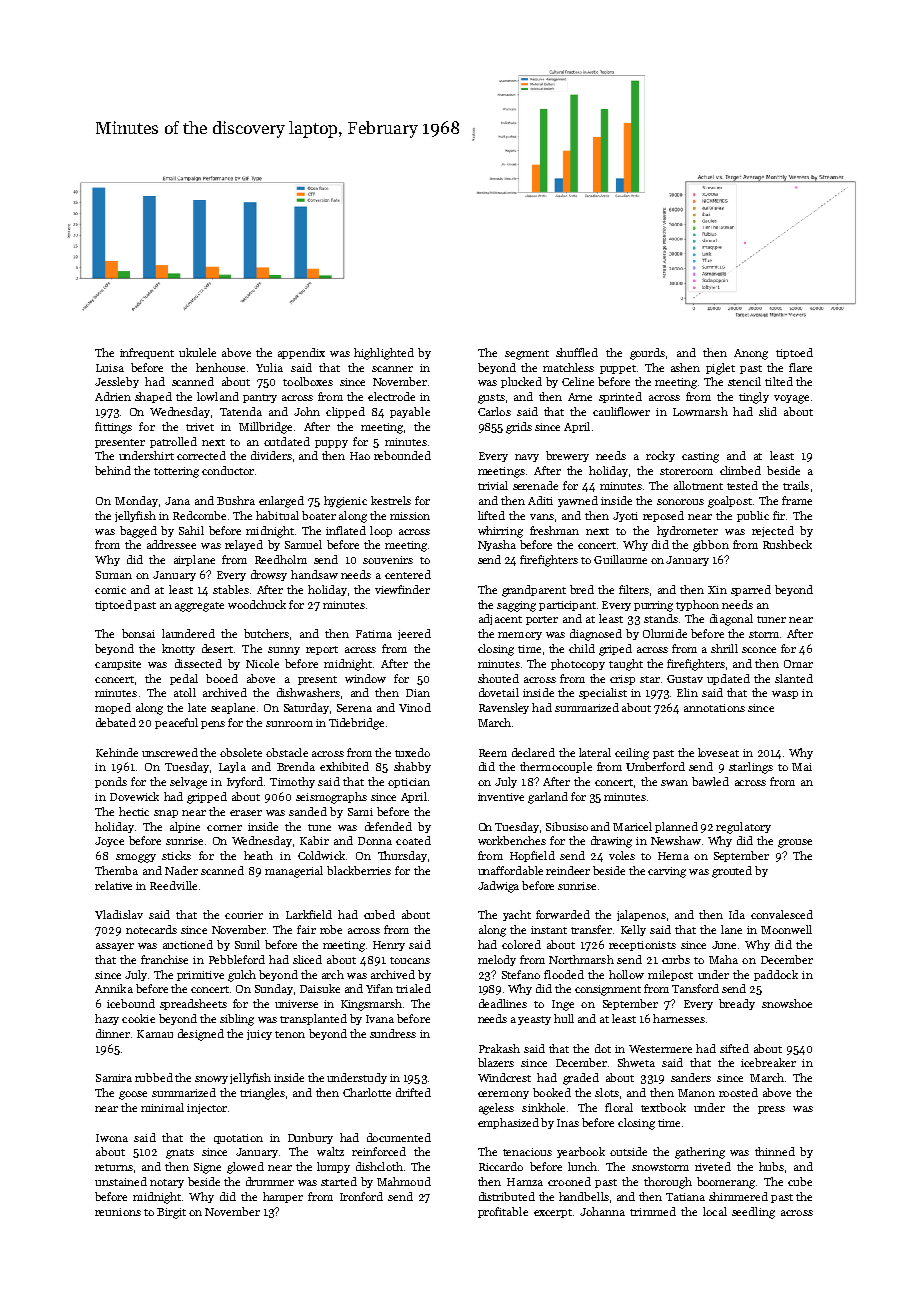 Image resolution: width=908 pixels, height=1316 pixels. Describe the element at coordinates (517, 915) in the screenshot. I see `yacht` at that location.
